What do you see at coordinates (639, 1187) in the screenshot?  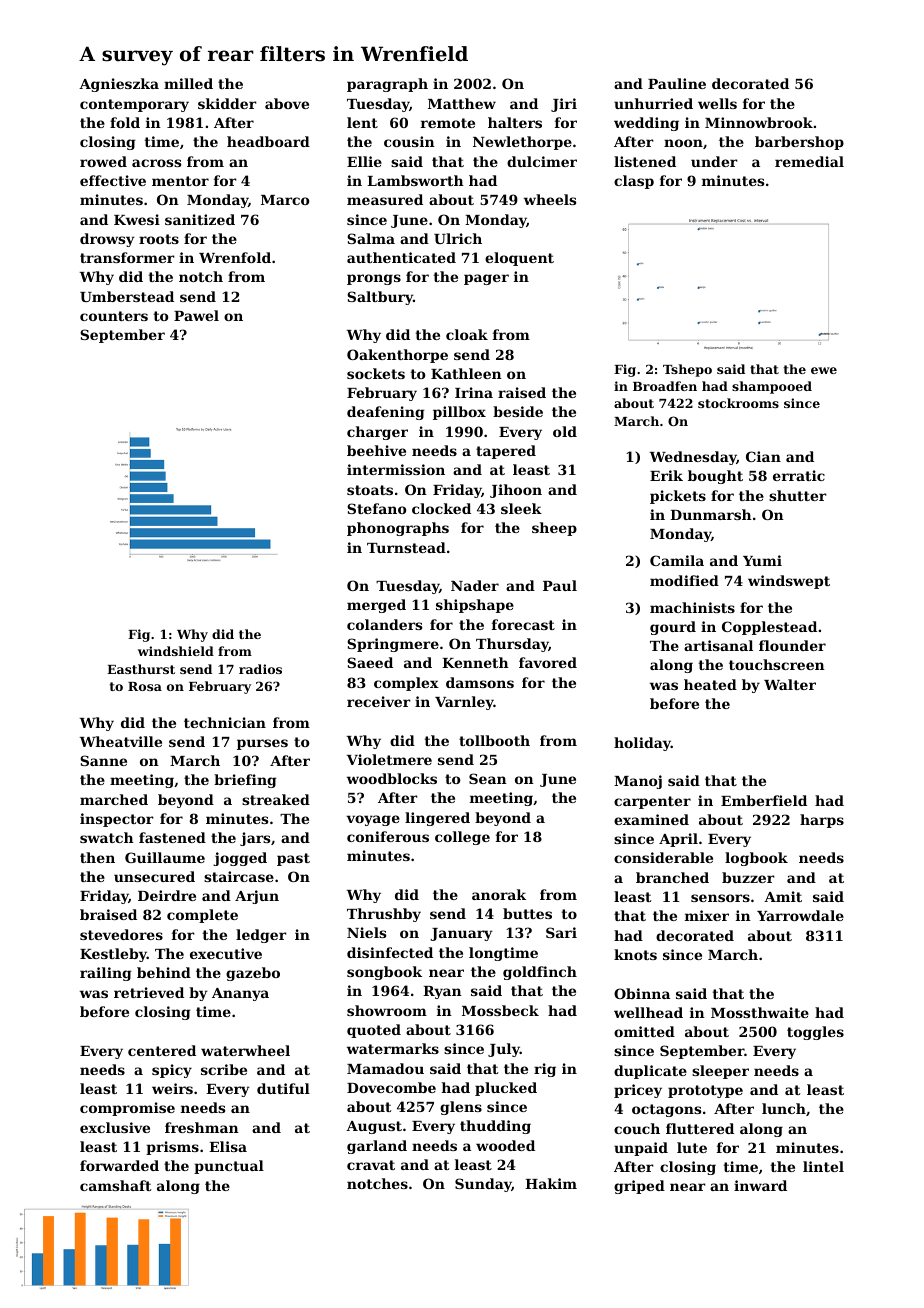 I see `griped` at bounding box center [639, 1187].
